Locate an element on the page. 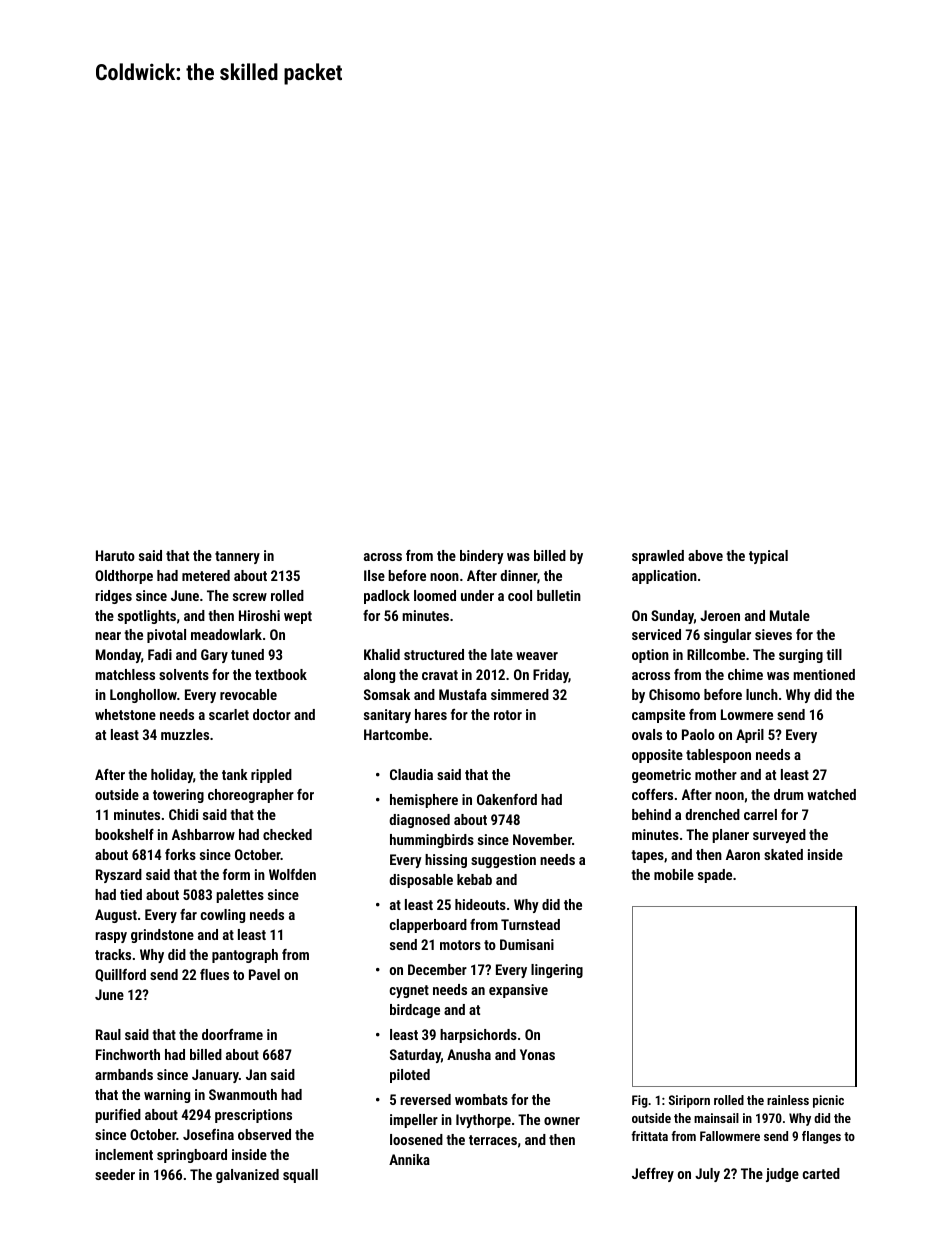 The height and width of the page is (1233, 952). August is located at coordinates (116, 916).
